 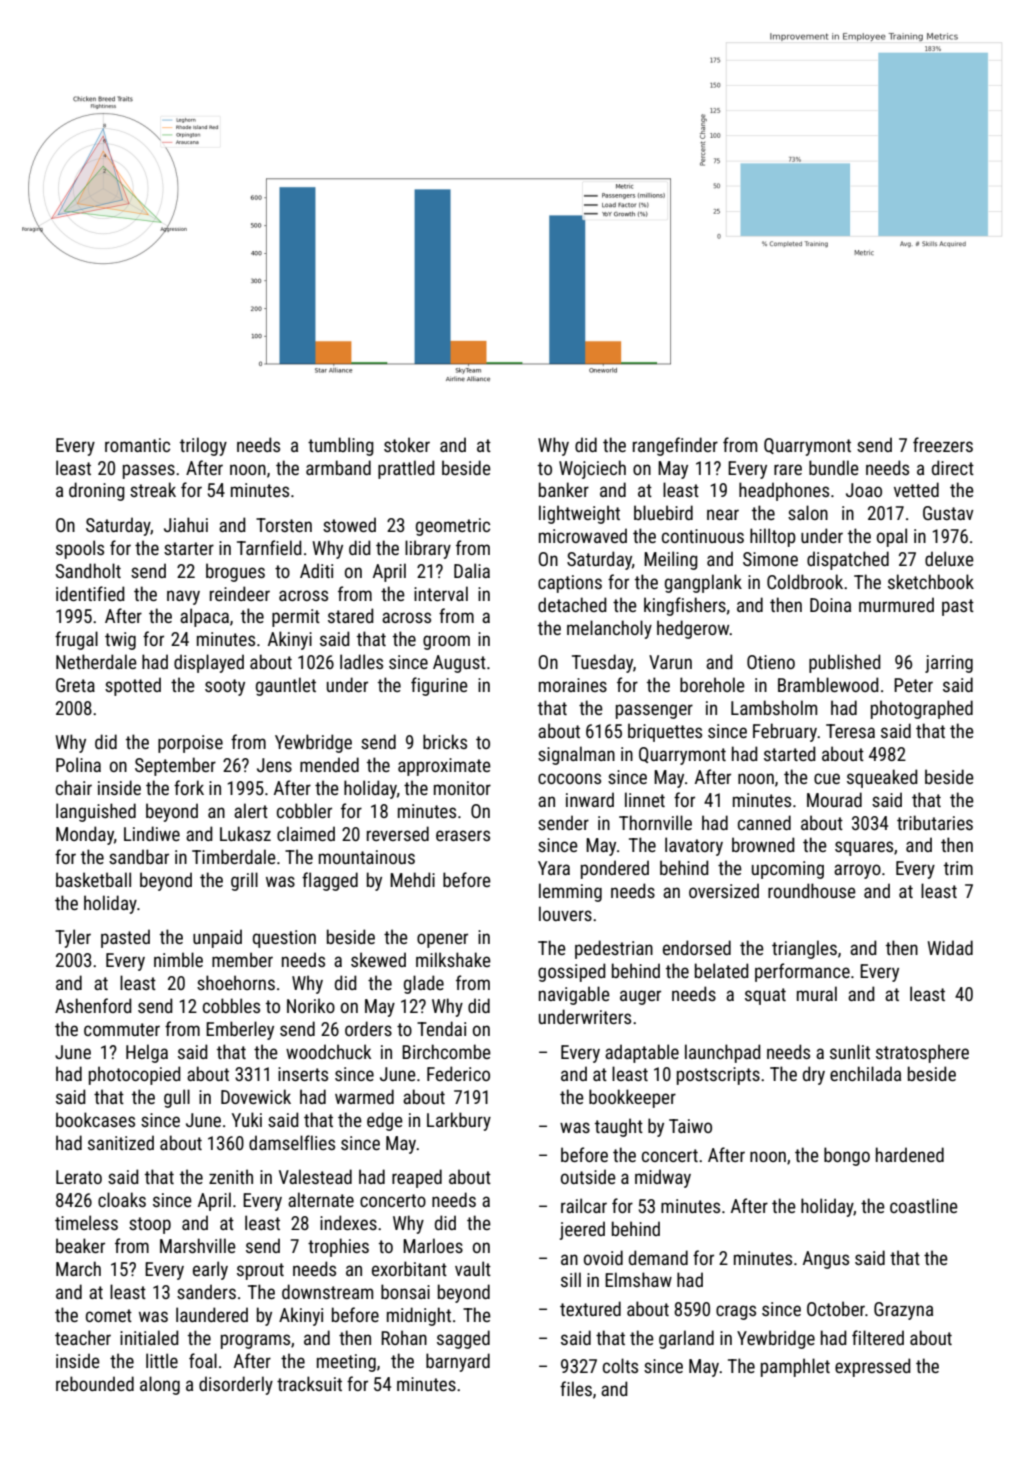 What do you see at coordinates (405, 1291) in the page?
I see `bonsai` at bounding box center [405, 1291].
